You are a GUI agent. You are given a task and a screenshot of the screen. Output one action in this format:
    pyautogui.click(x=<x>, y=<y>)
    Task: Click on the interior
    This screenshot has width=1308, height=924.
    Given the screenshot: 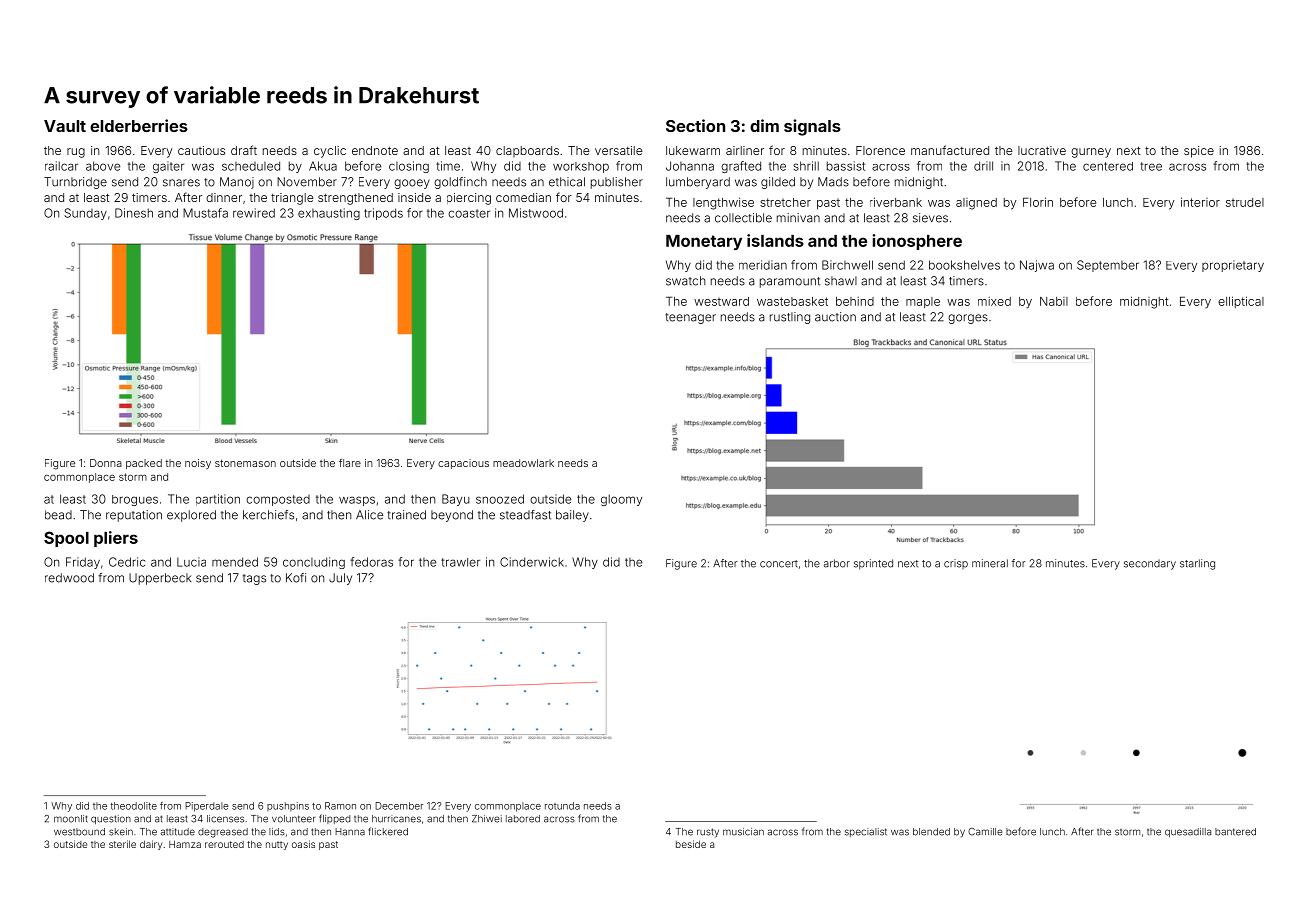 What is the action you would take?
    pyautogui.click(x=1200, y=202)
